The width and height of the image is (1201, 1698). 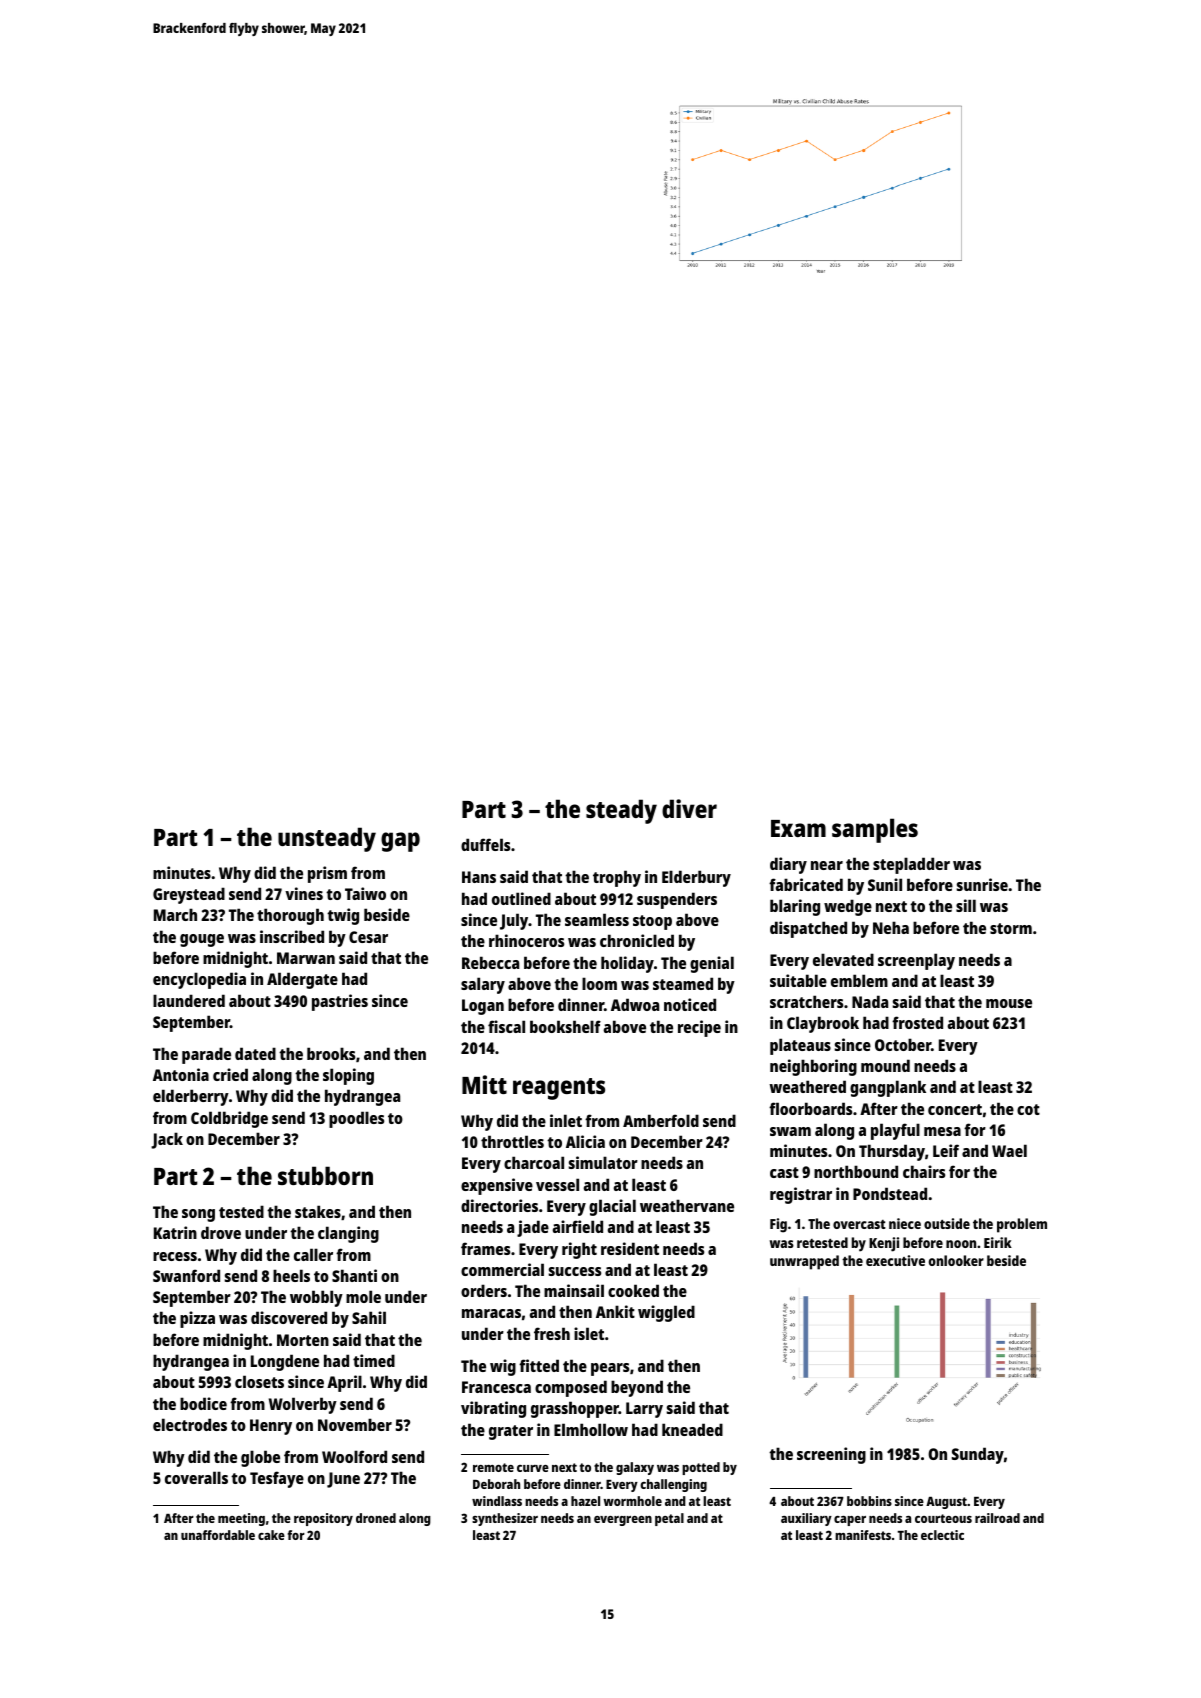 I want to click on Tesfaye, so click(x=277, y=1479).
